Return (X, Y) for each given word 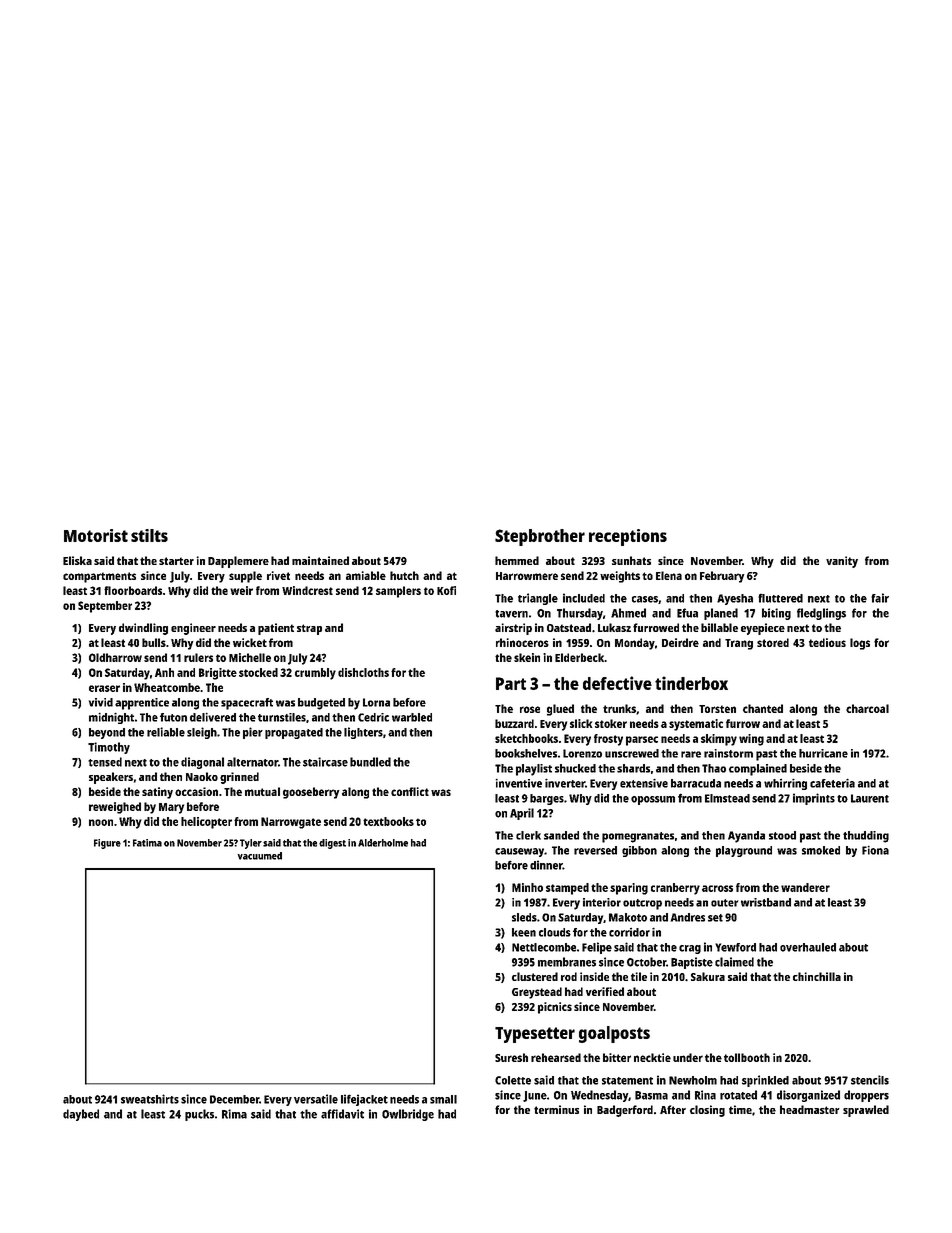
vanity (842, 562)
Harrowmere (527, 576)
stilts (149, 535)
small (443, 1099)
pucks (199, 1115)
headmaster (810, 1109)
